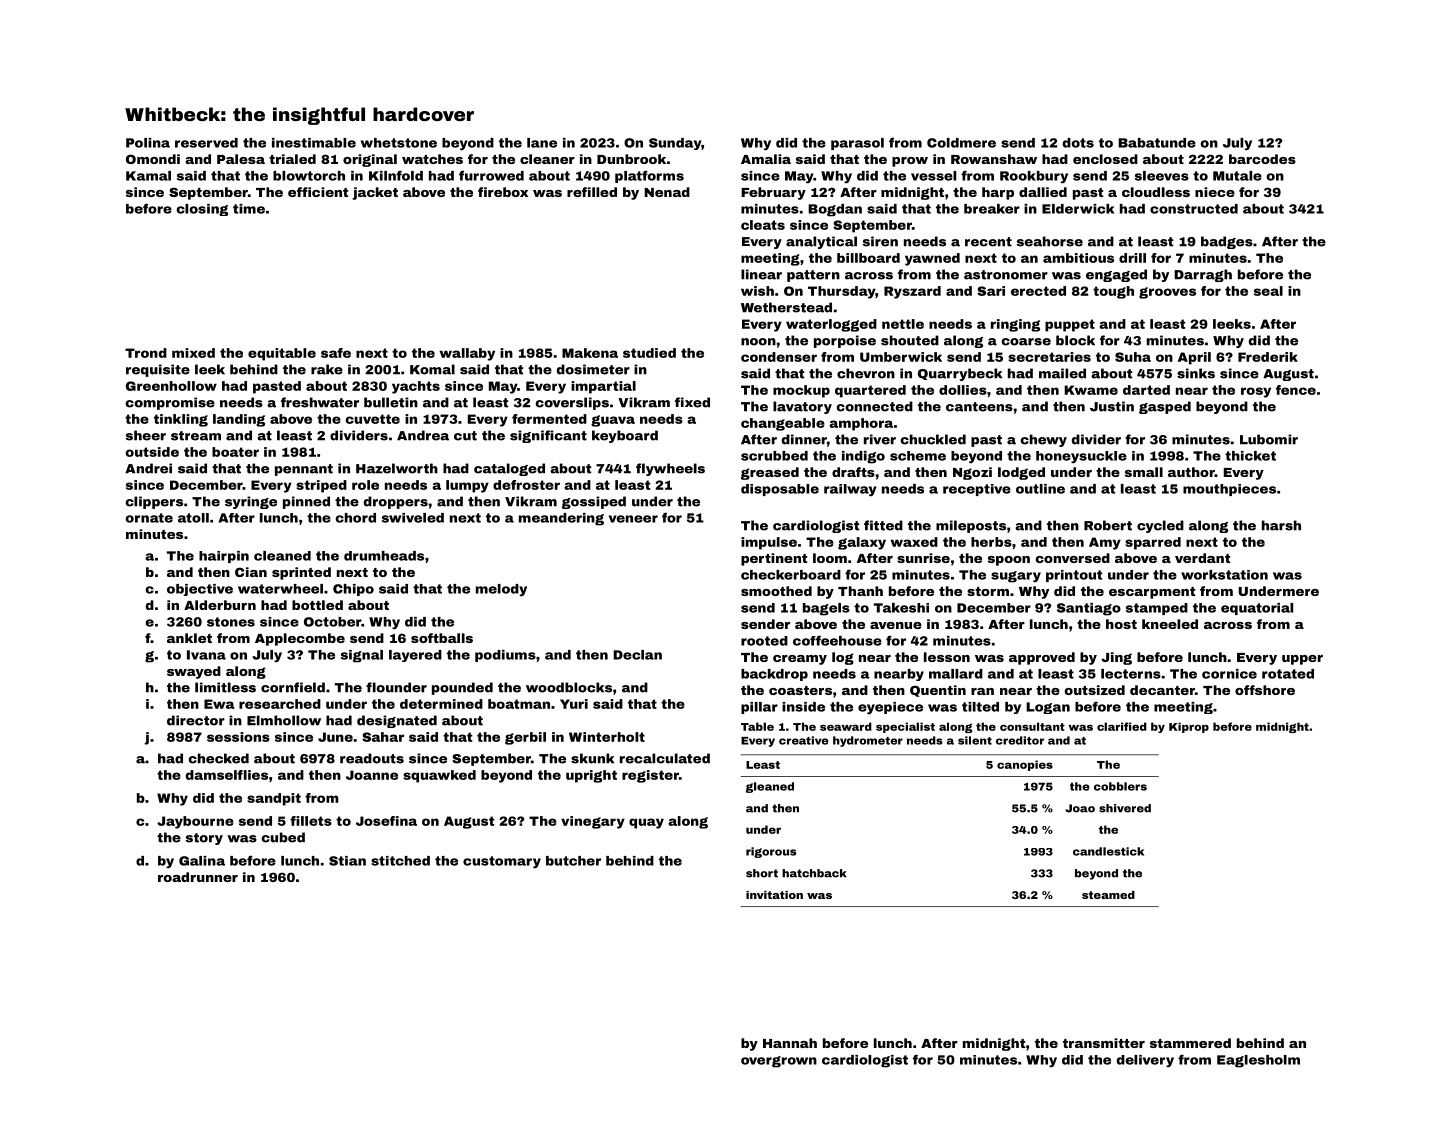 The width and height of the screenshot is (1452, 1122). What do you see at coordinates (1165, 407) in the screenshot?
I see `gasped` at bounding box center [1165, 407].
